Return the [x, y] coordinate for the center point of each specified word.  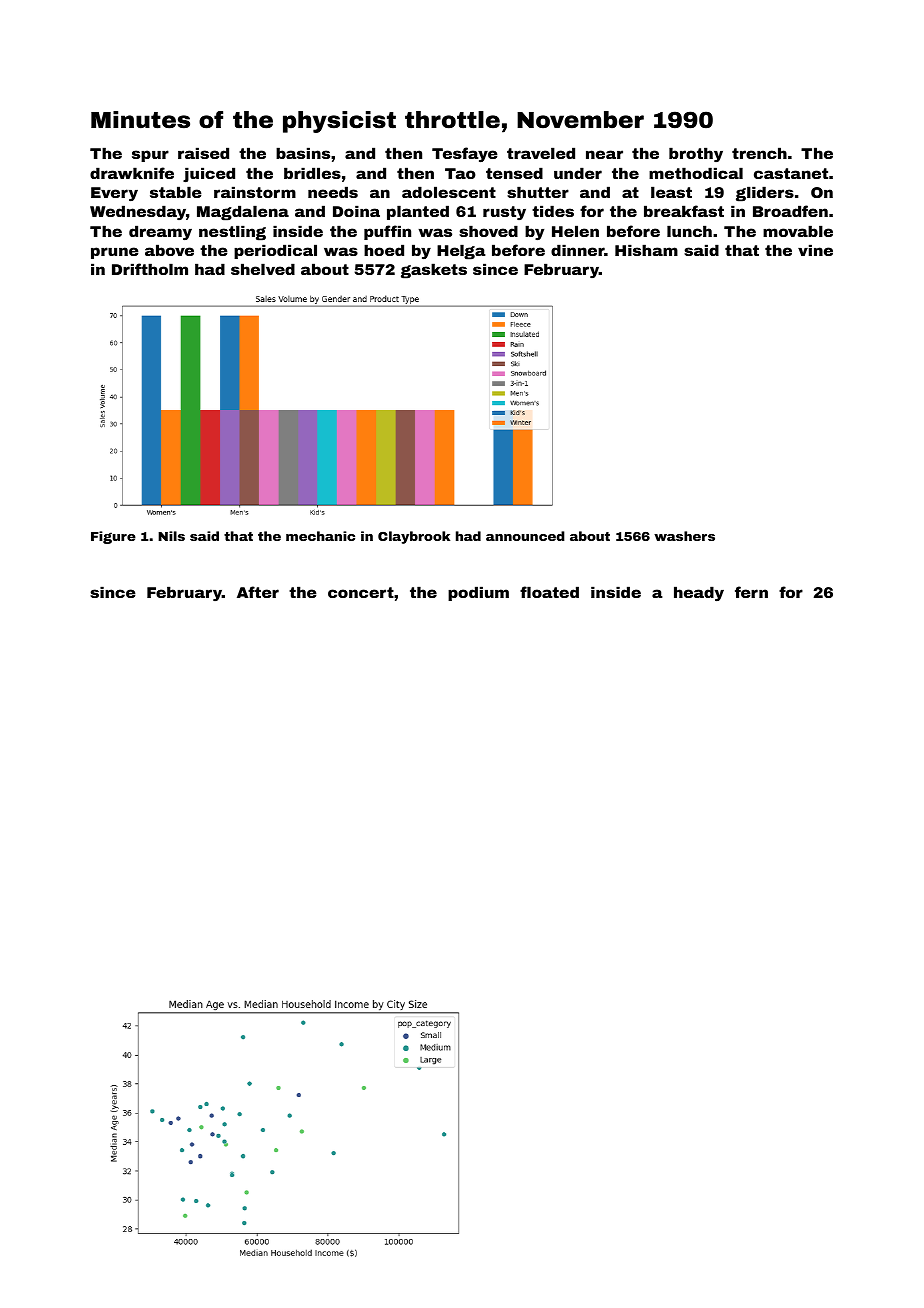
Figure [113, 537]
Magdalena [243, 213]
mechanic [320, 536]
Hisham [646, 250]
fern [751, 592]
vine [815, 250]
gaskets [434, 271]
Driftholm [150, 269]
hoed [384, 250]
